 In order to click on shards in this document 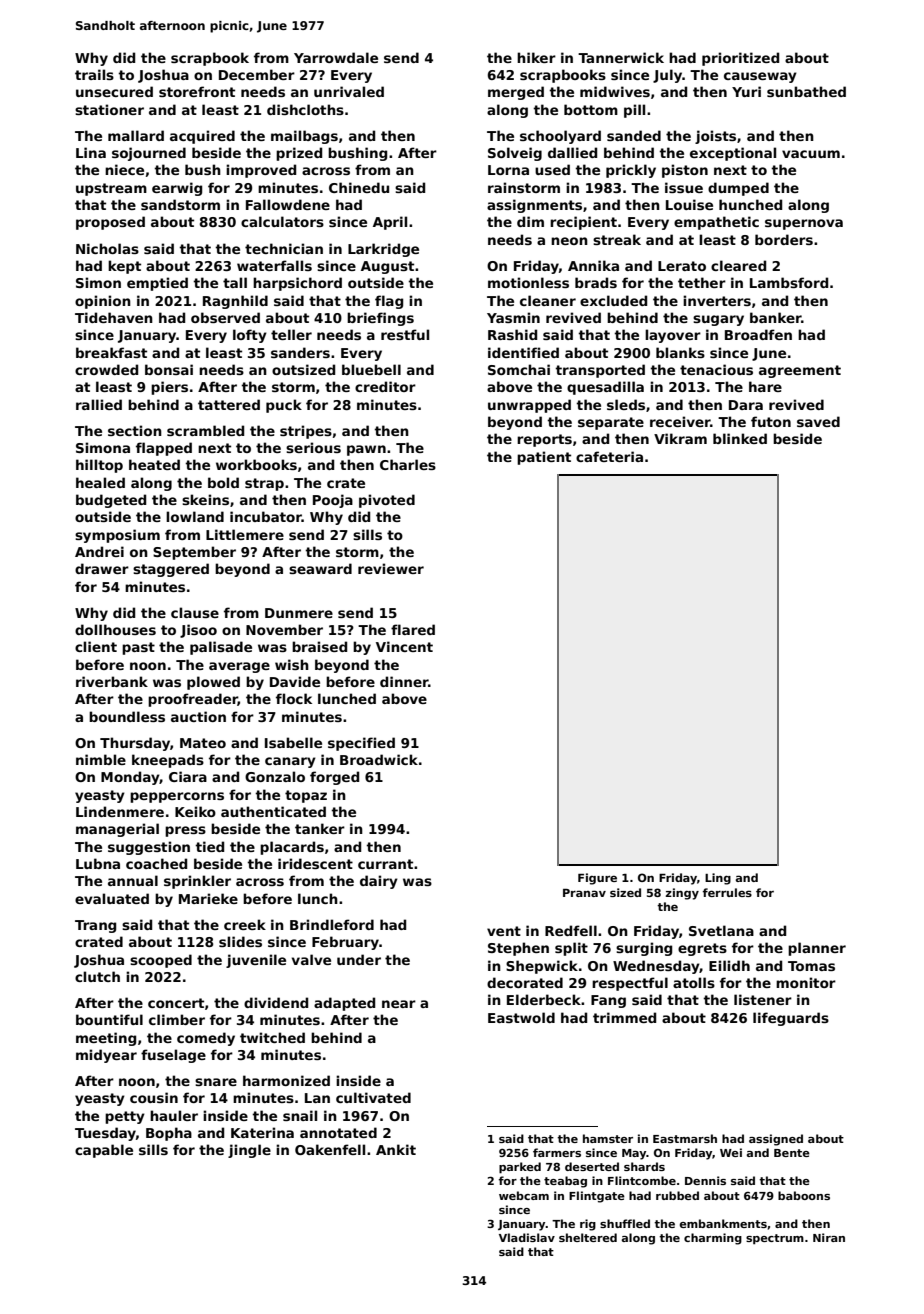, I will do `click(644, 1166)`.
